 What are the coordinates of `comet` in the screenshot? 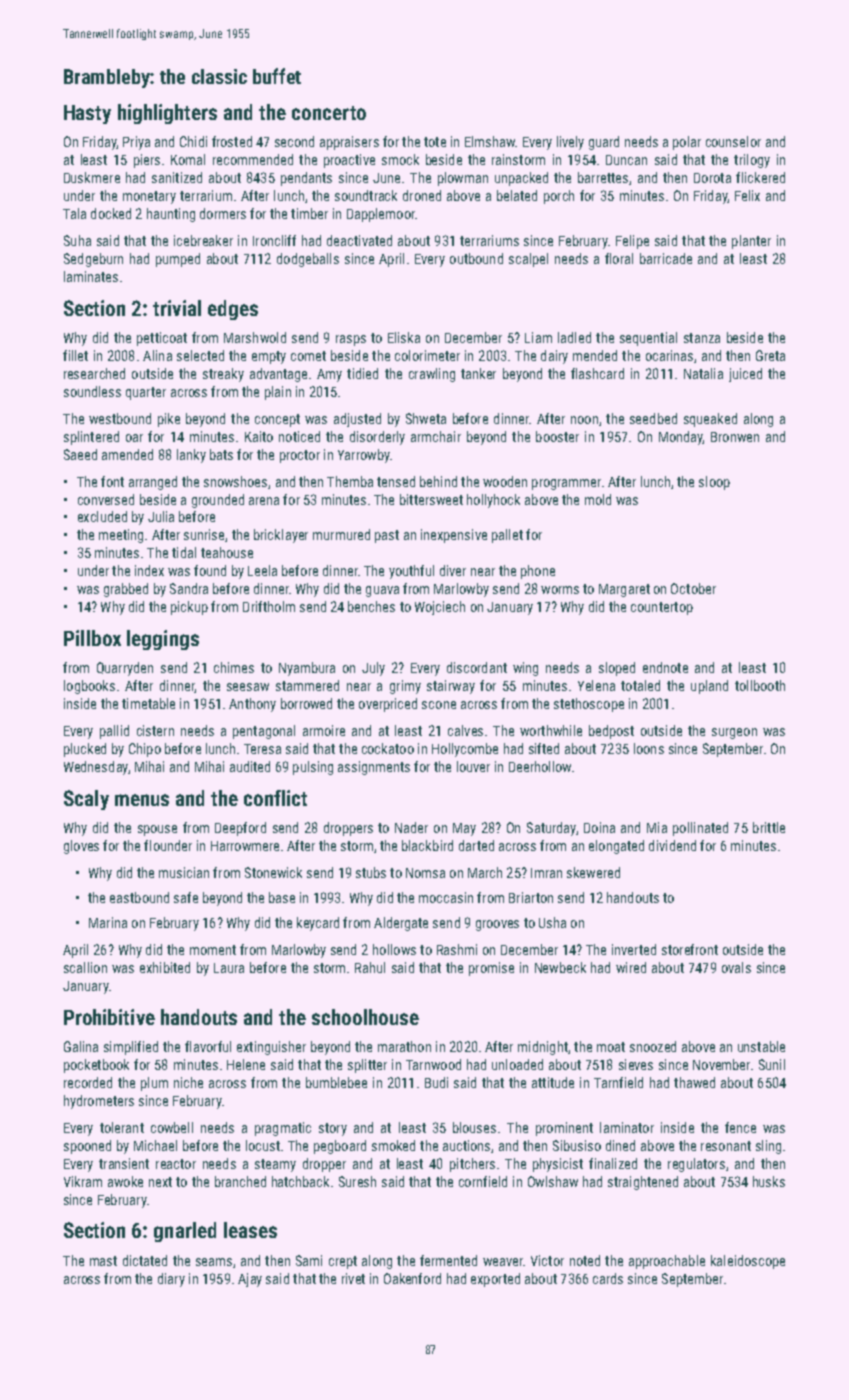 It's located at (308, 356).
